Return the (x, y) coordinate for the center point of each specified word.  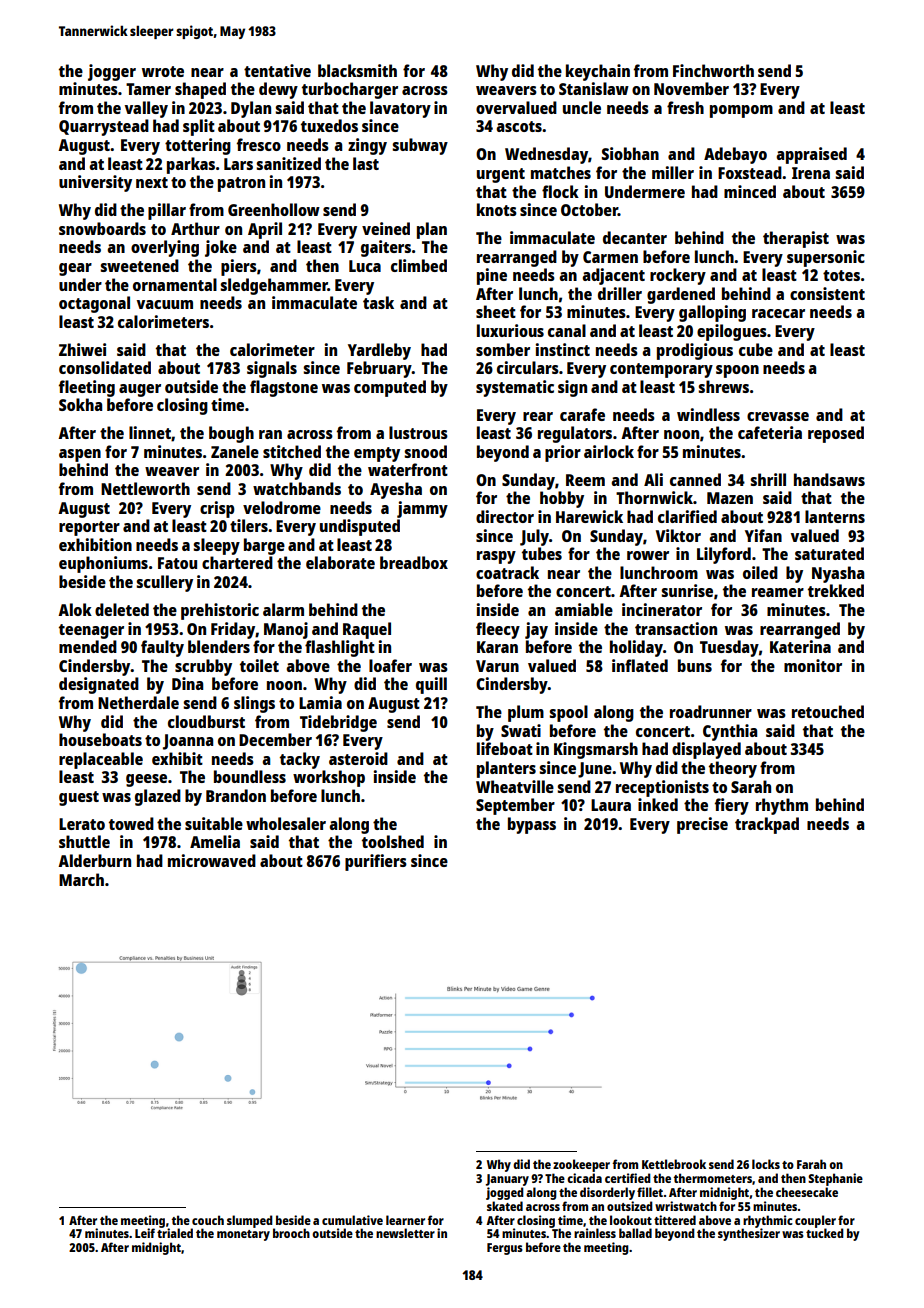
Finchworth (713, 70)
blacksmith (357, 70)
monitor (813, 665)
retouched (828, 711)
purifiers (376, 862)
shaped (200, 90)
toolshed (393, 841)
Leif (145, 1233)
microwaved (212, 860)
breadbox (414, 562)
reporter (89, 528)
